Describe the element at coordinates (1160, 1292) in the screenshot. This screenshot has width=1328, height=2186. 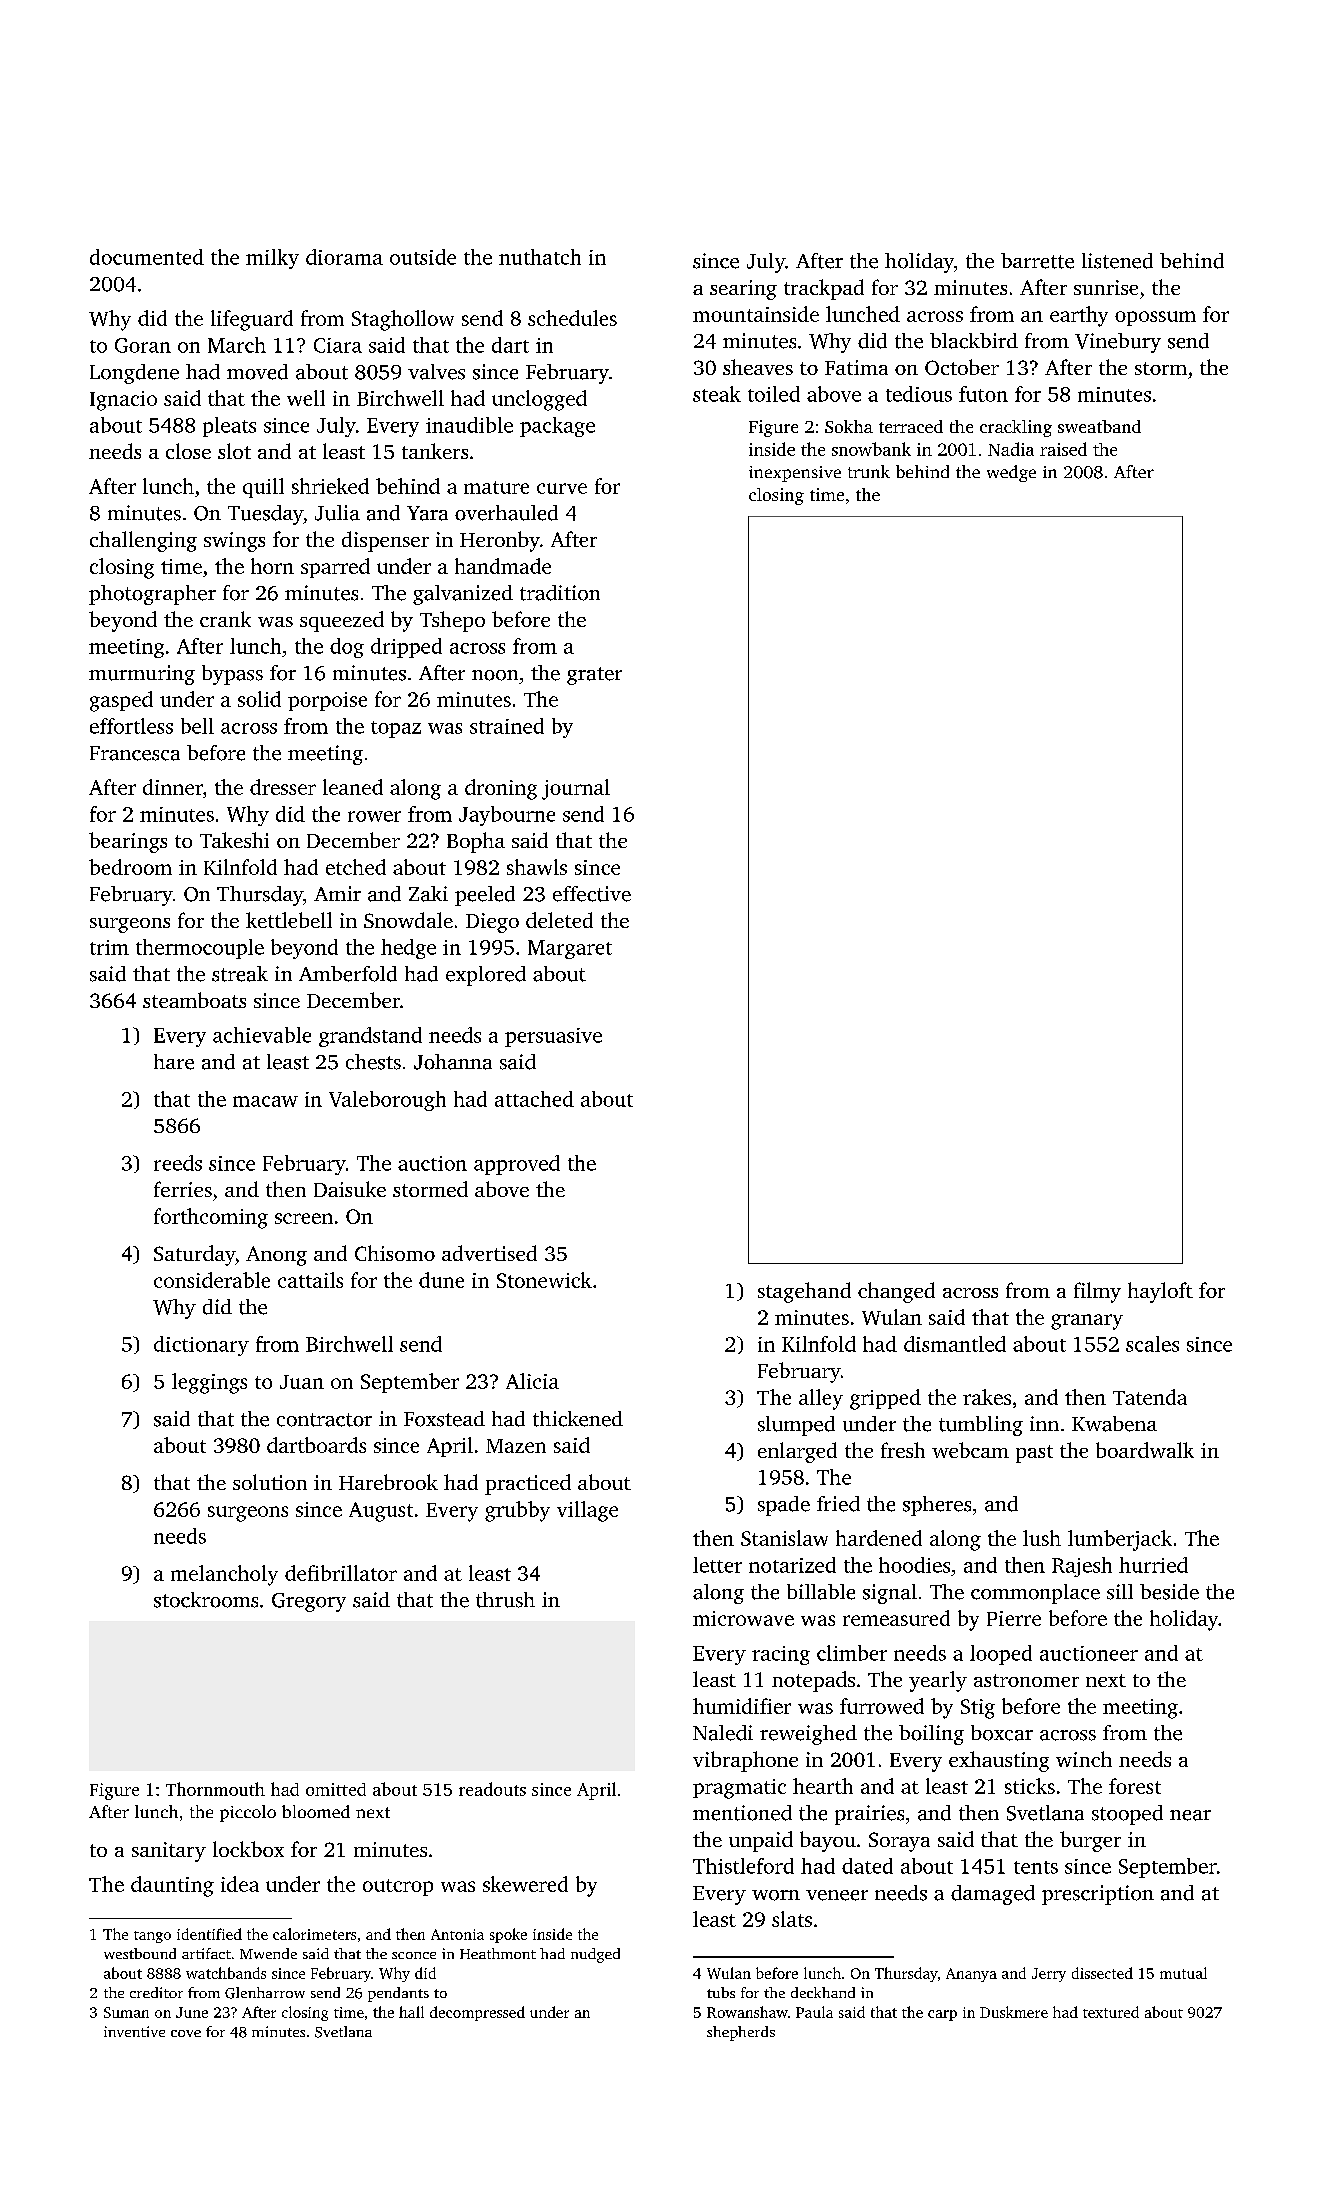
I see `hayloft` at that location.
